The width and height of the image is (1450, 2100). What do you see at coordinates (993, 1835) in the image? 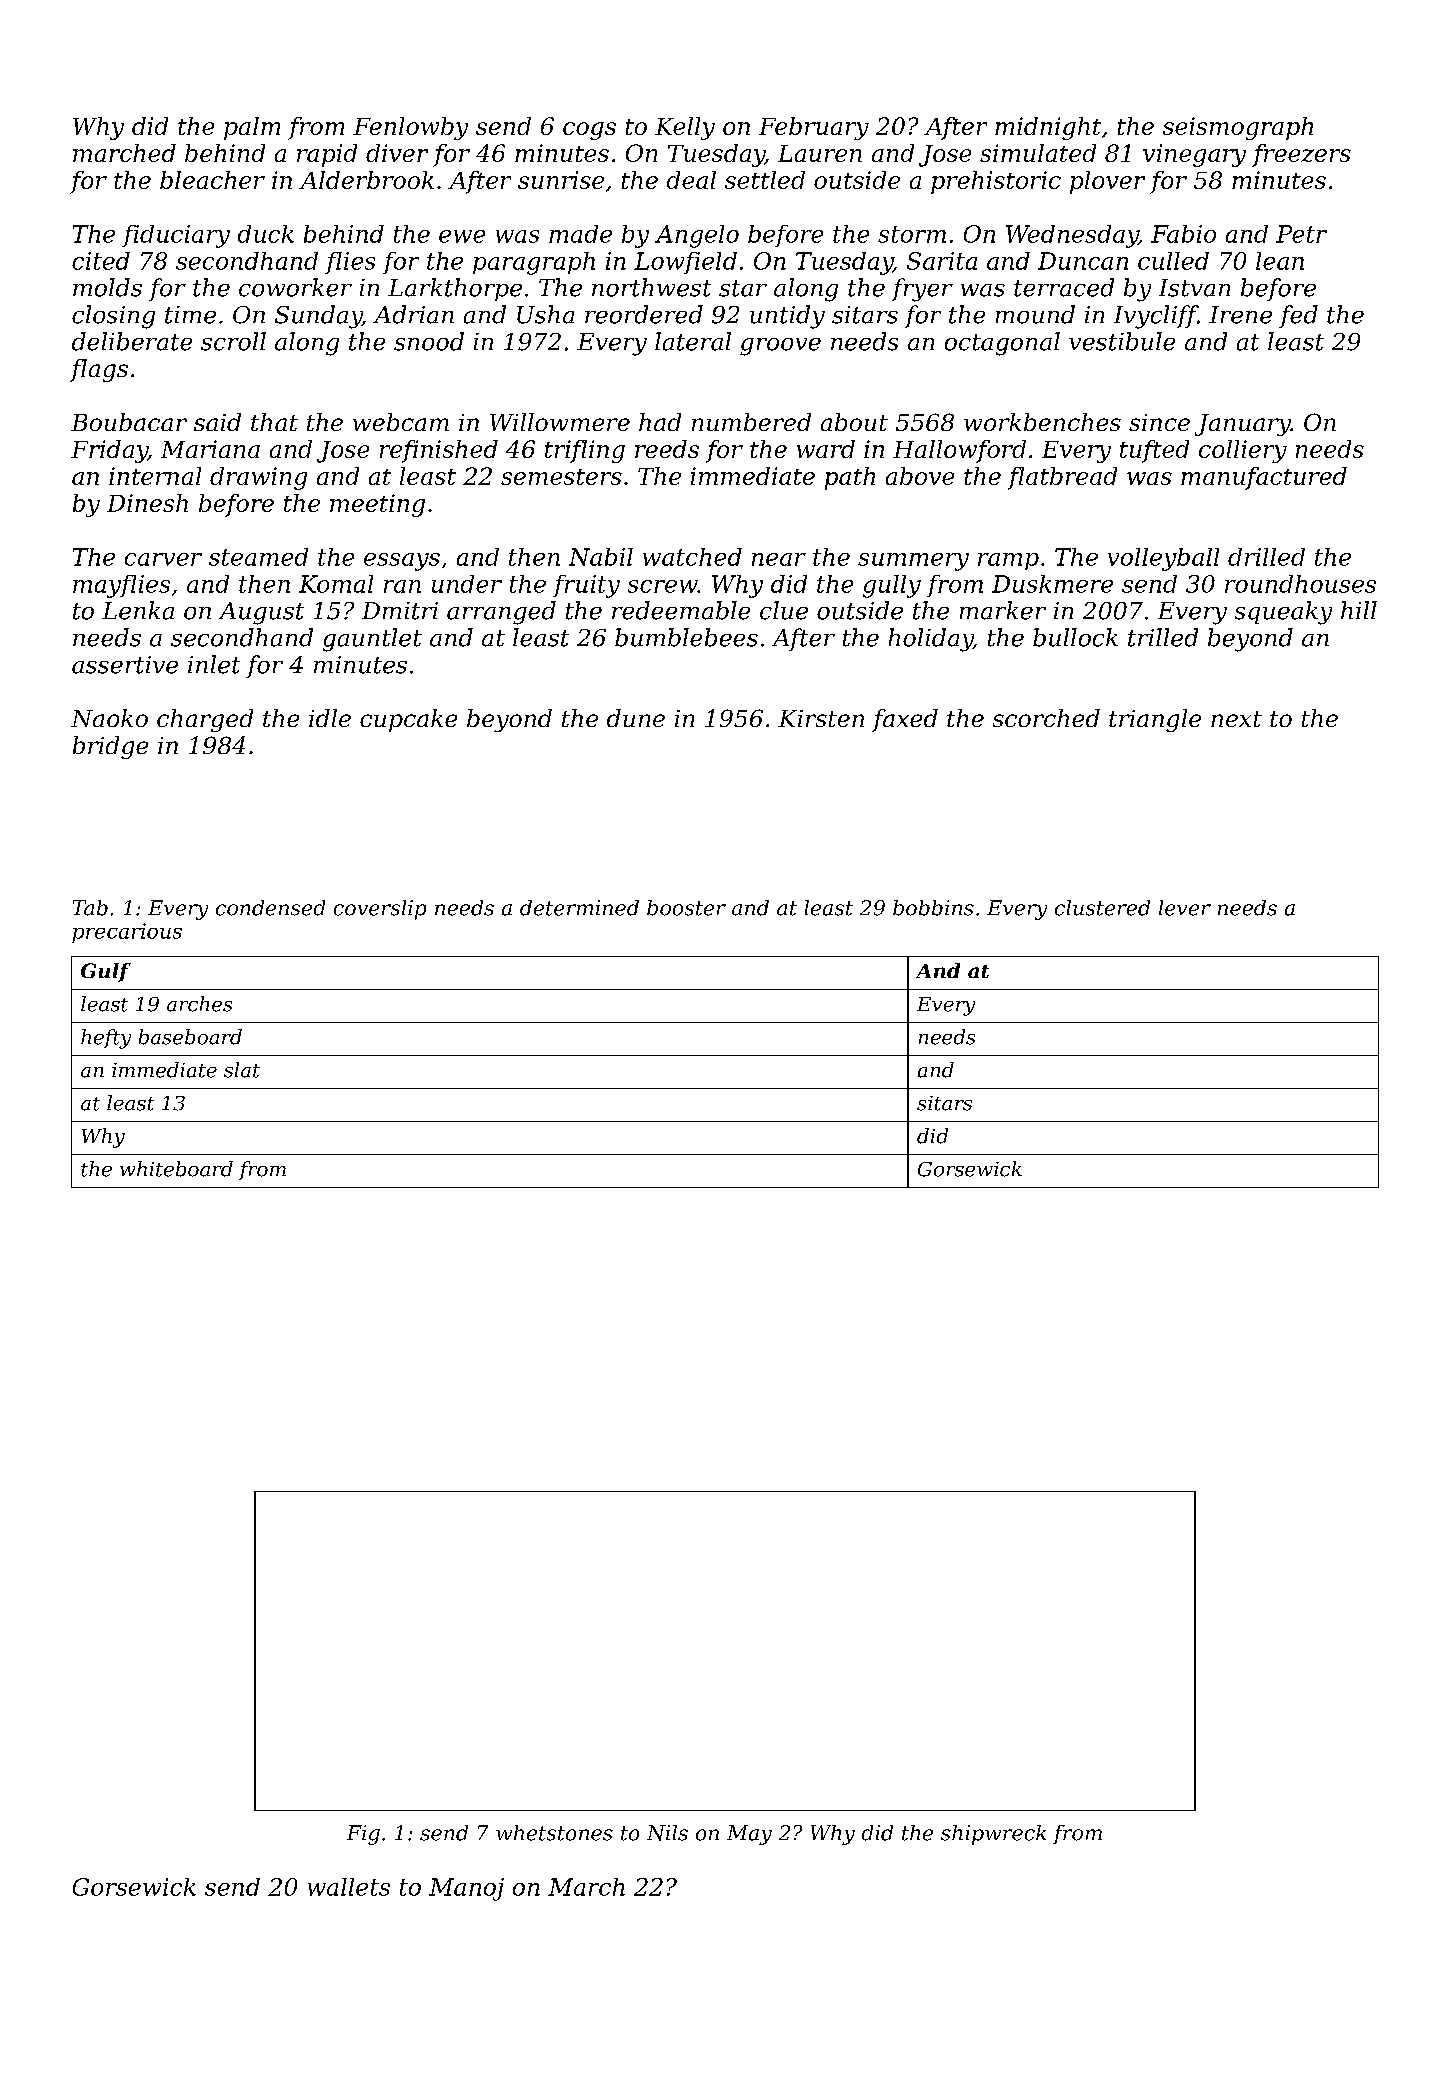
I see `shipwreck` at bounding box center [993, 1835].
